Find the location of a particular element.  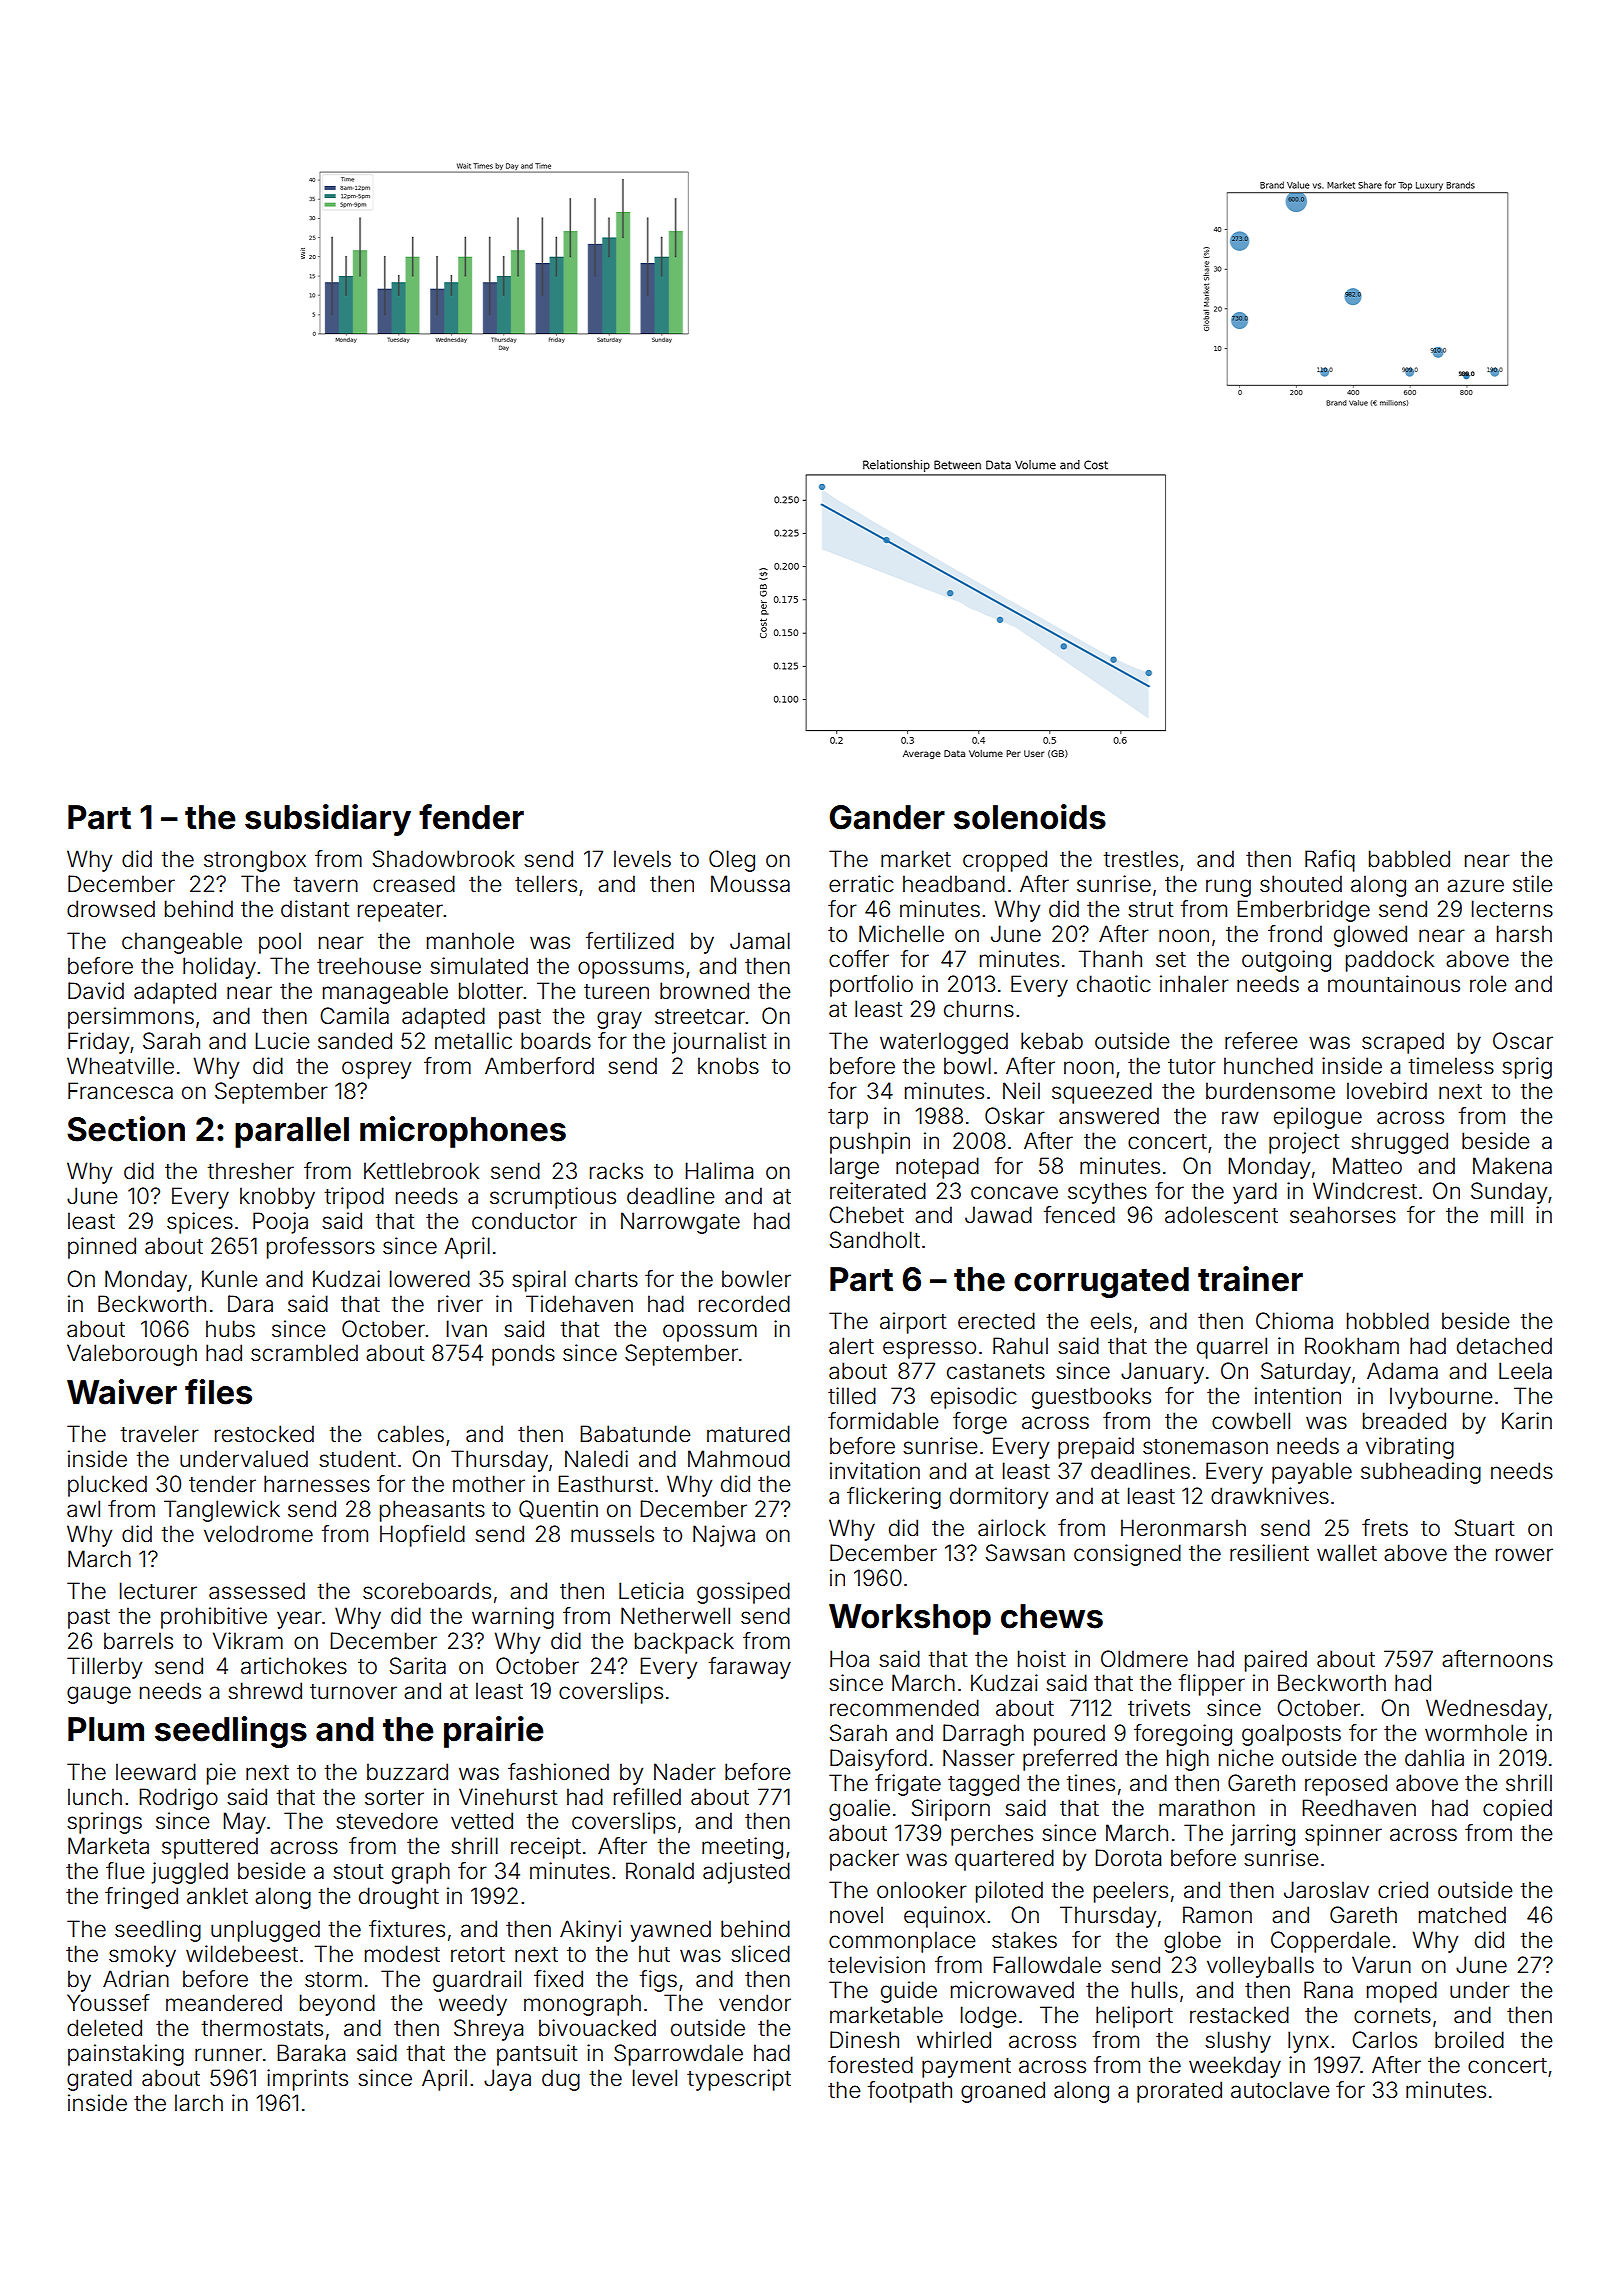

scrambled is located at coordinates (304, 1353).
